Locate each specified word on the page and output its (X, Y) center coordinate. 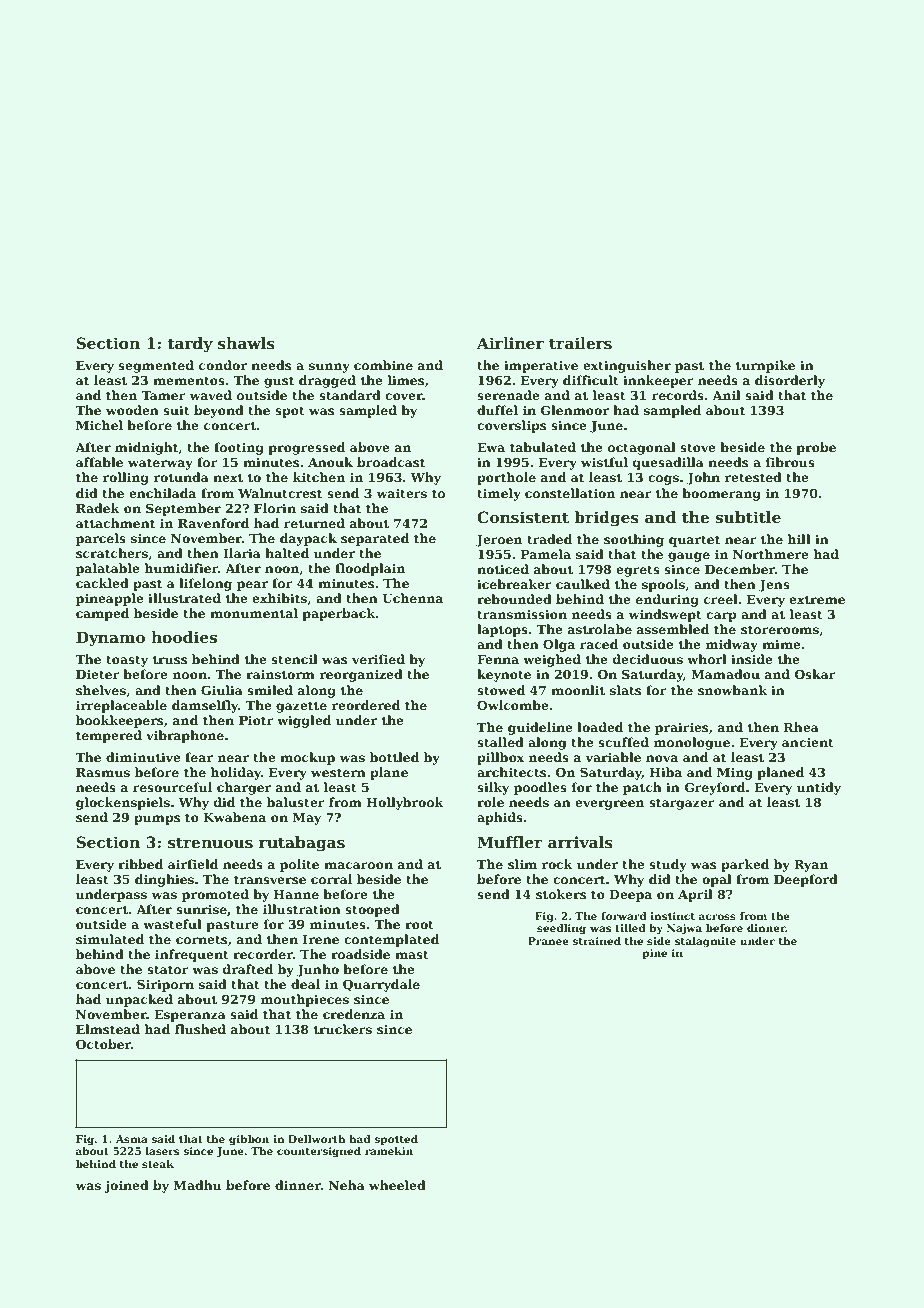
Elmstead (108, 1029)
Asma (132, 1139)
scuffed (623, 742)
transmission (522, 614)
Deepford (806, 880)
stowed (501, 690)
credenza (354, 1014)
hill (799, 539)
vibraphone (185, 736)
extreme (817, 599)
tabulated (543, 447)
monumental (254, 613)
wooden (132, 410)
